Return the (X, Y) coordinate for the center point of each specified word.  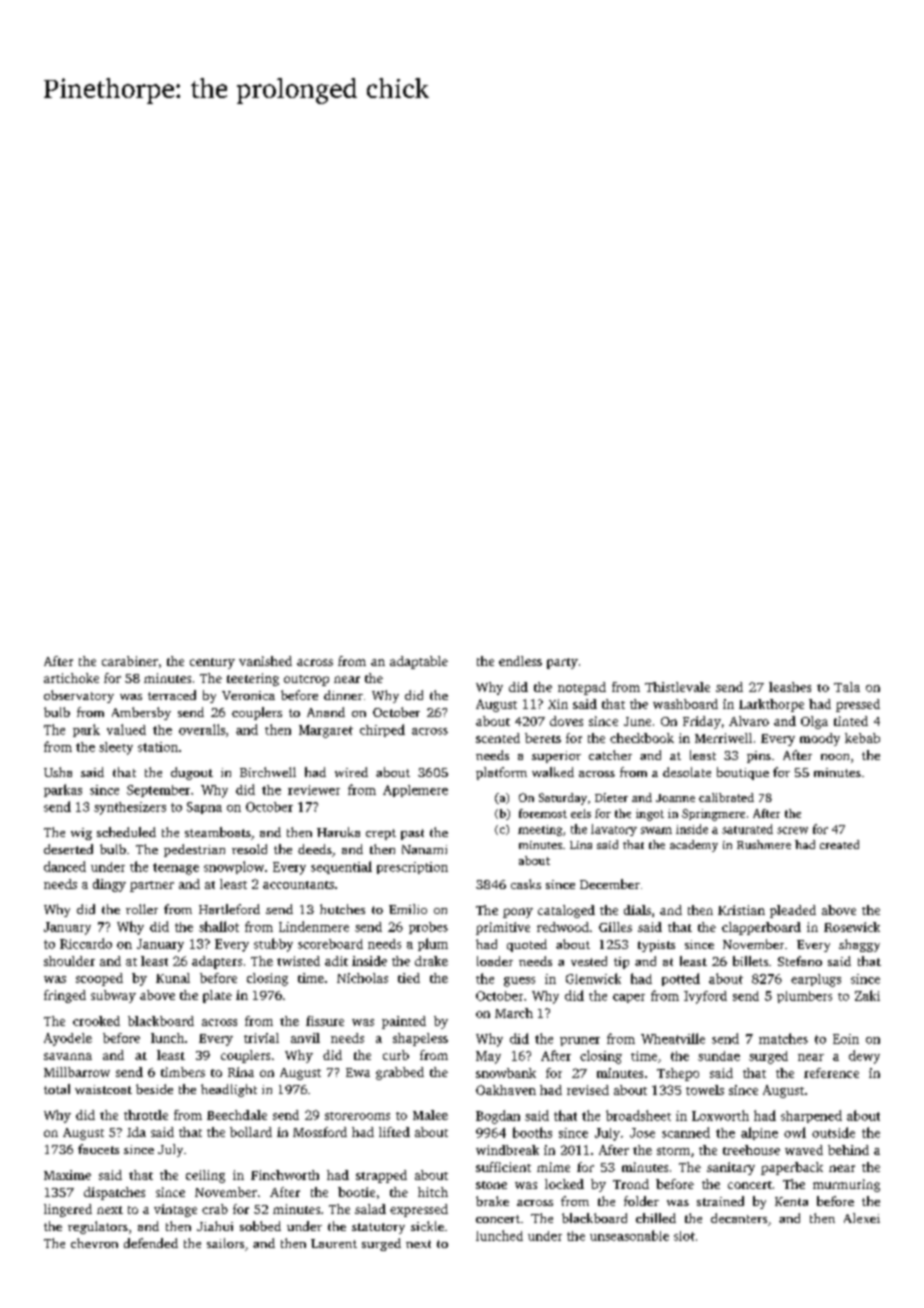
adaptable (419, 662)
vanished (265, 661)
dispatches (114, 1193)
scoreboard (330, 944)
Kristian (741, 910)
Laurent (334, 1243)
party (562, 663)
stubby (273, 945)
